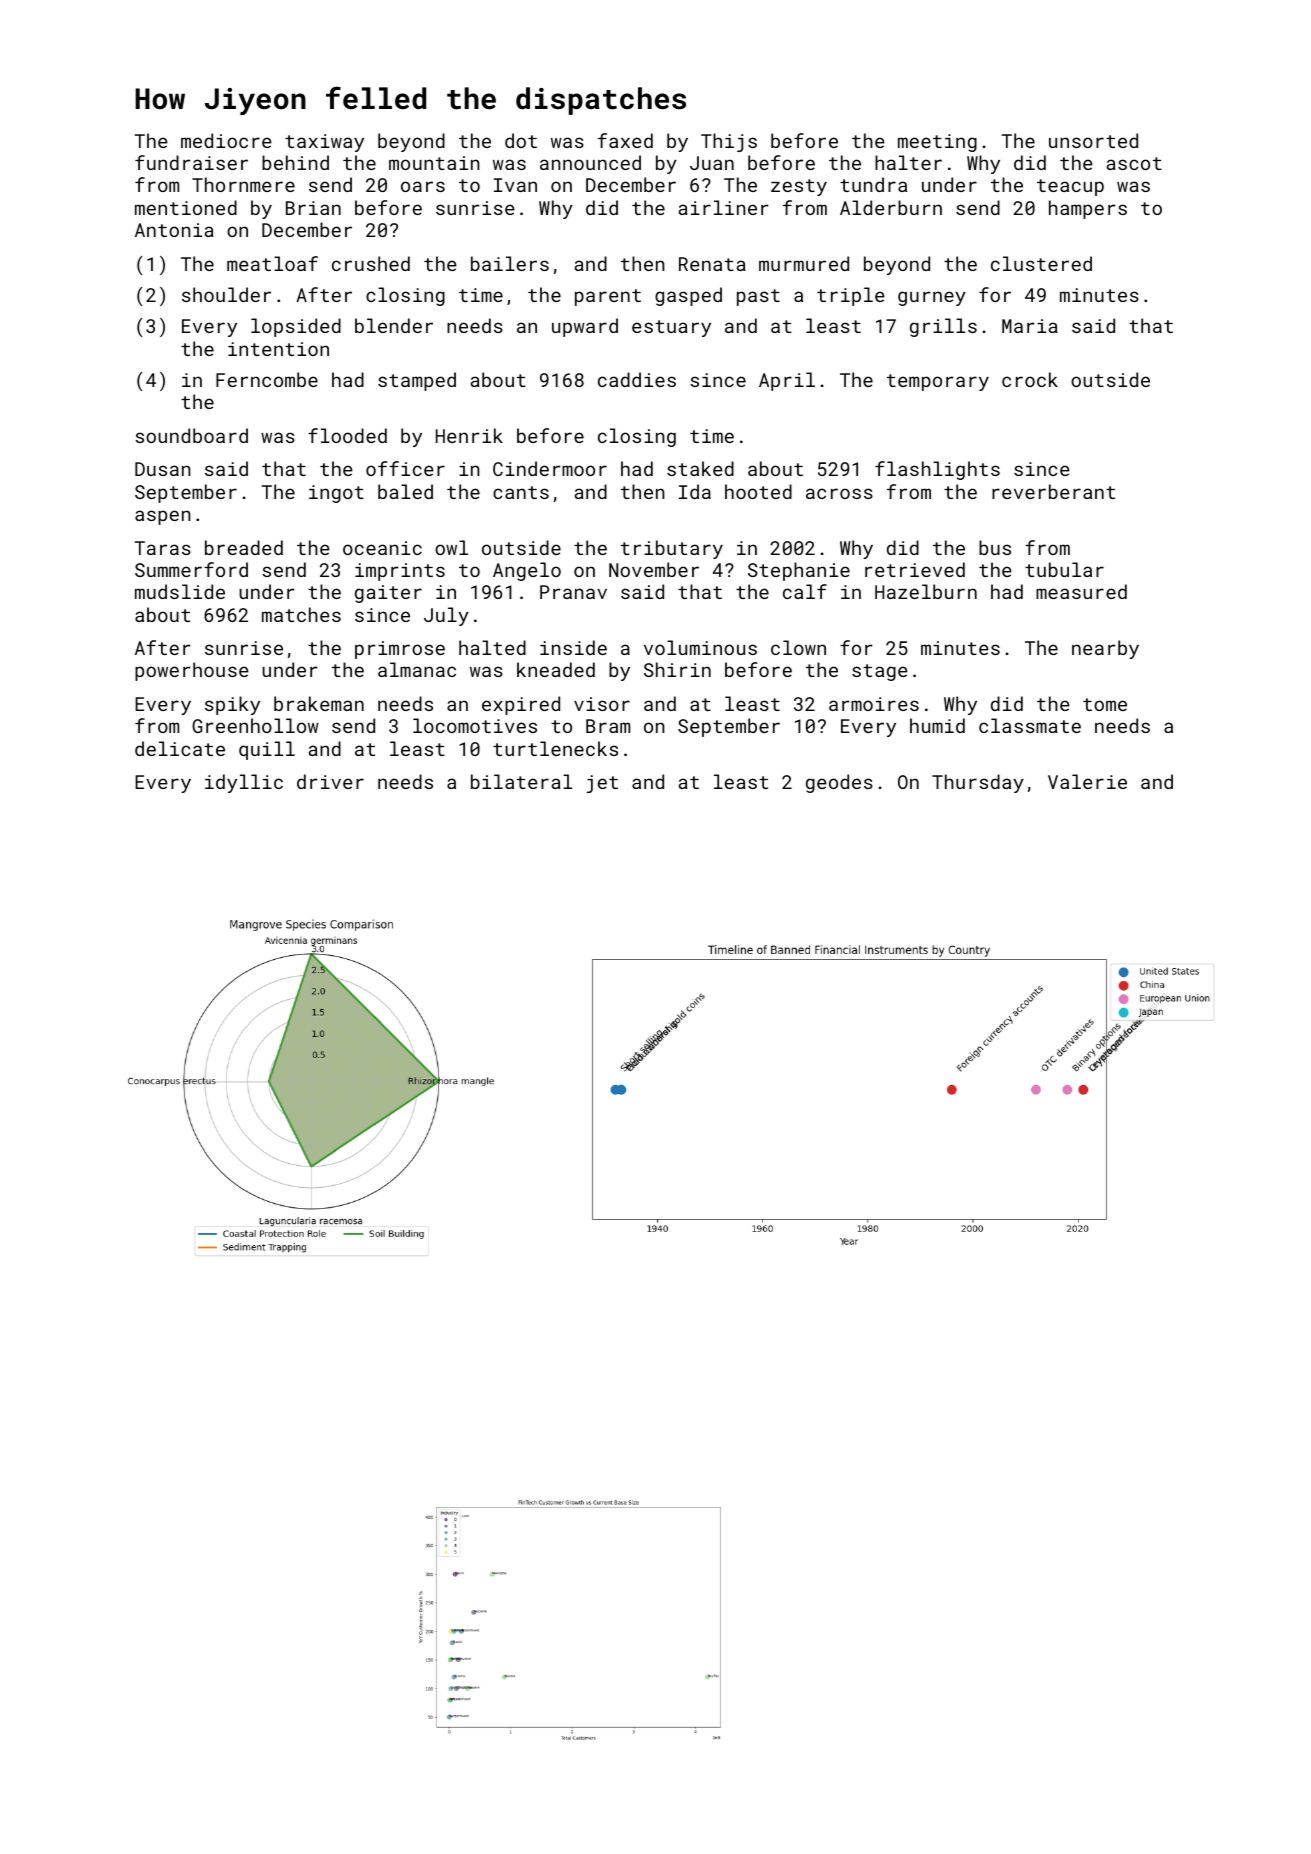  I want to click on reverberant, so click(1053, 491).
